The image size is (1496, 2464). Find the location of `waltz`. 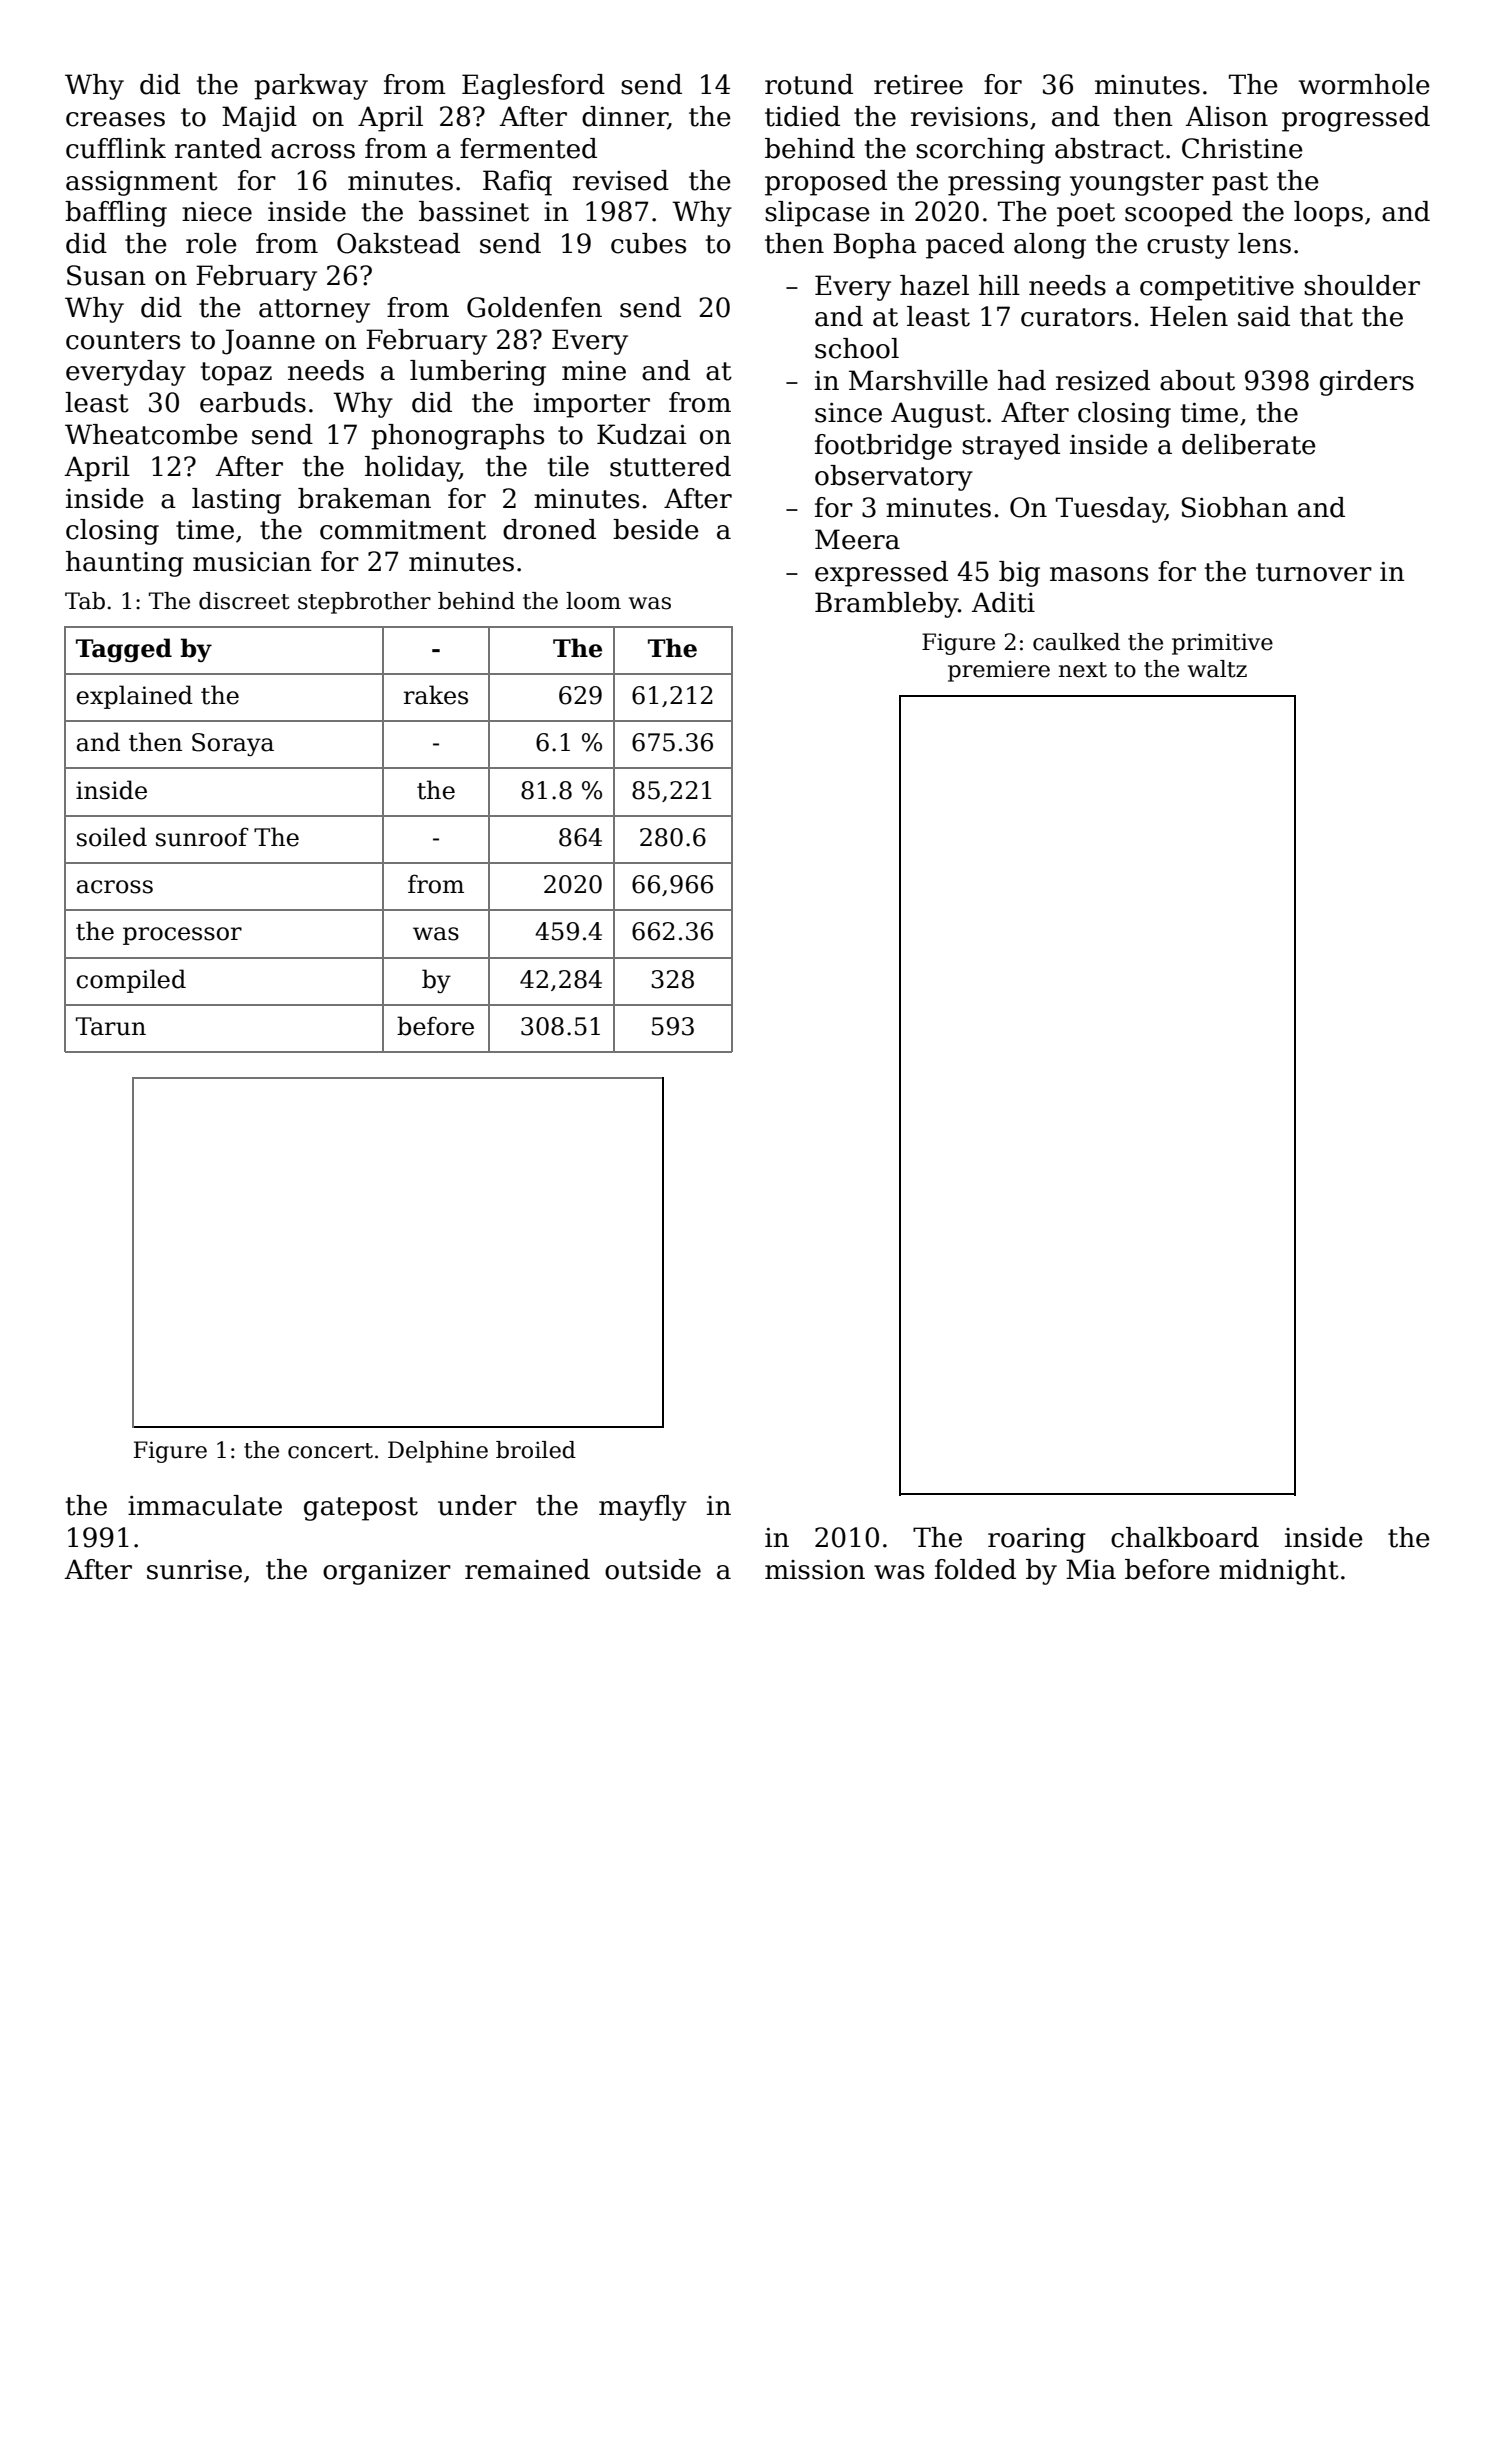

waltz is located at coordinates (1217, 669).
